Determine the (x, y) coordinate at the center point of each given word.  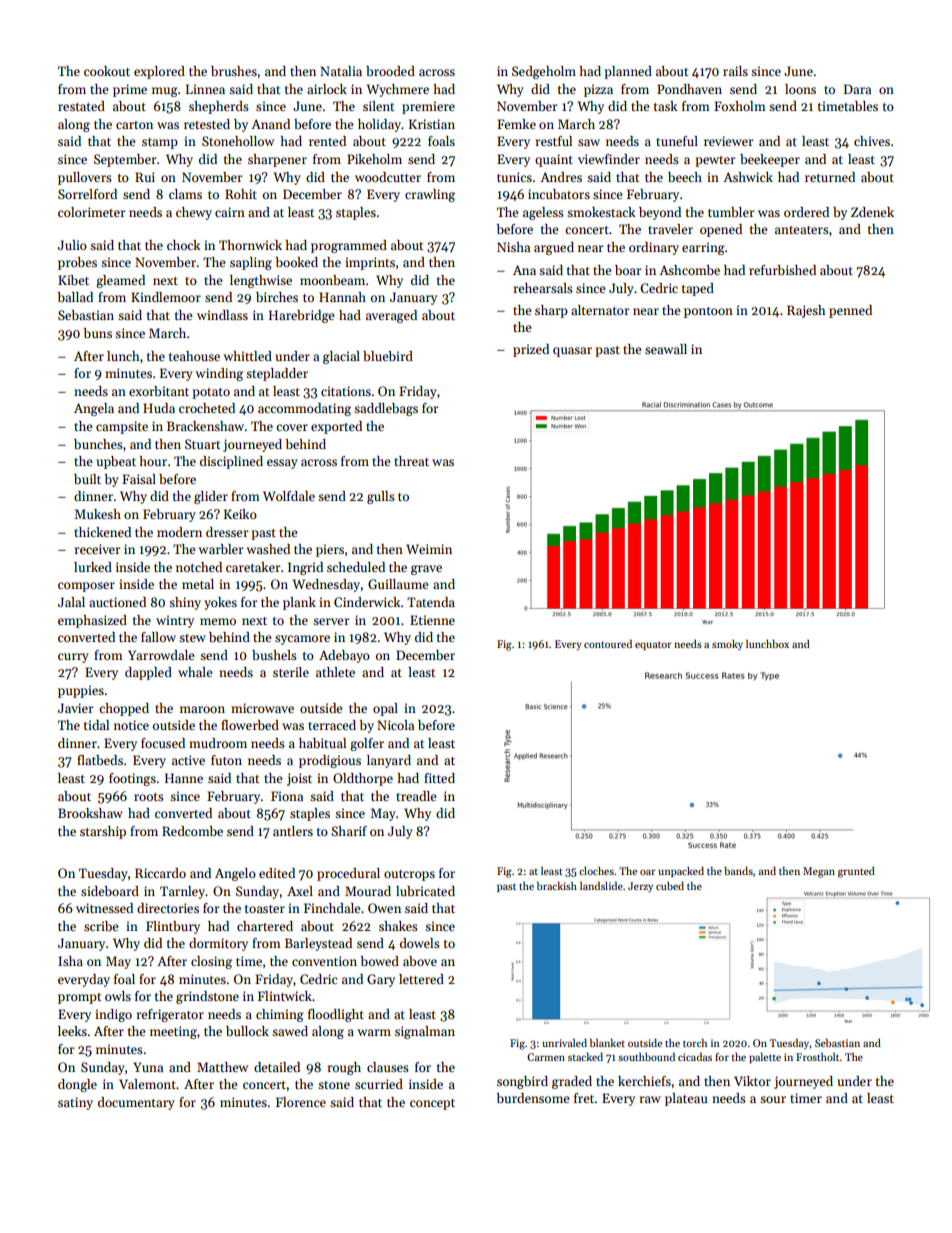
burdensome (532, 1098)
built (87, 479)
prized (531, 350)
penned (850, 311)
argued (554, 248)
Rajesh (806, 311)
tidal (96, 725)
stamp (160, 143)
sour (773, 1099)
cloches (596, 871)
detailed (277, 1067)
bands (738, 871)
